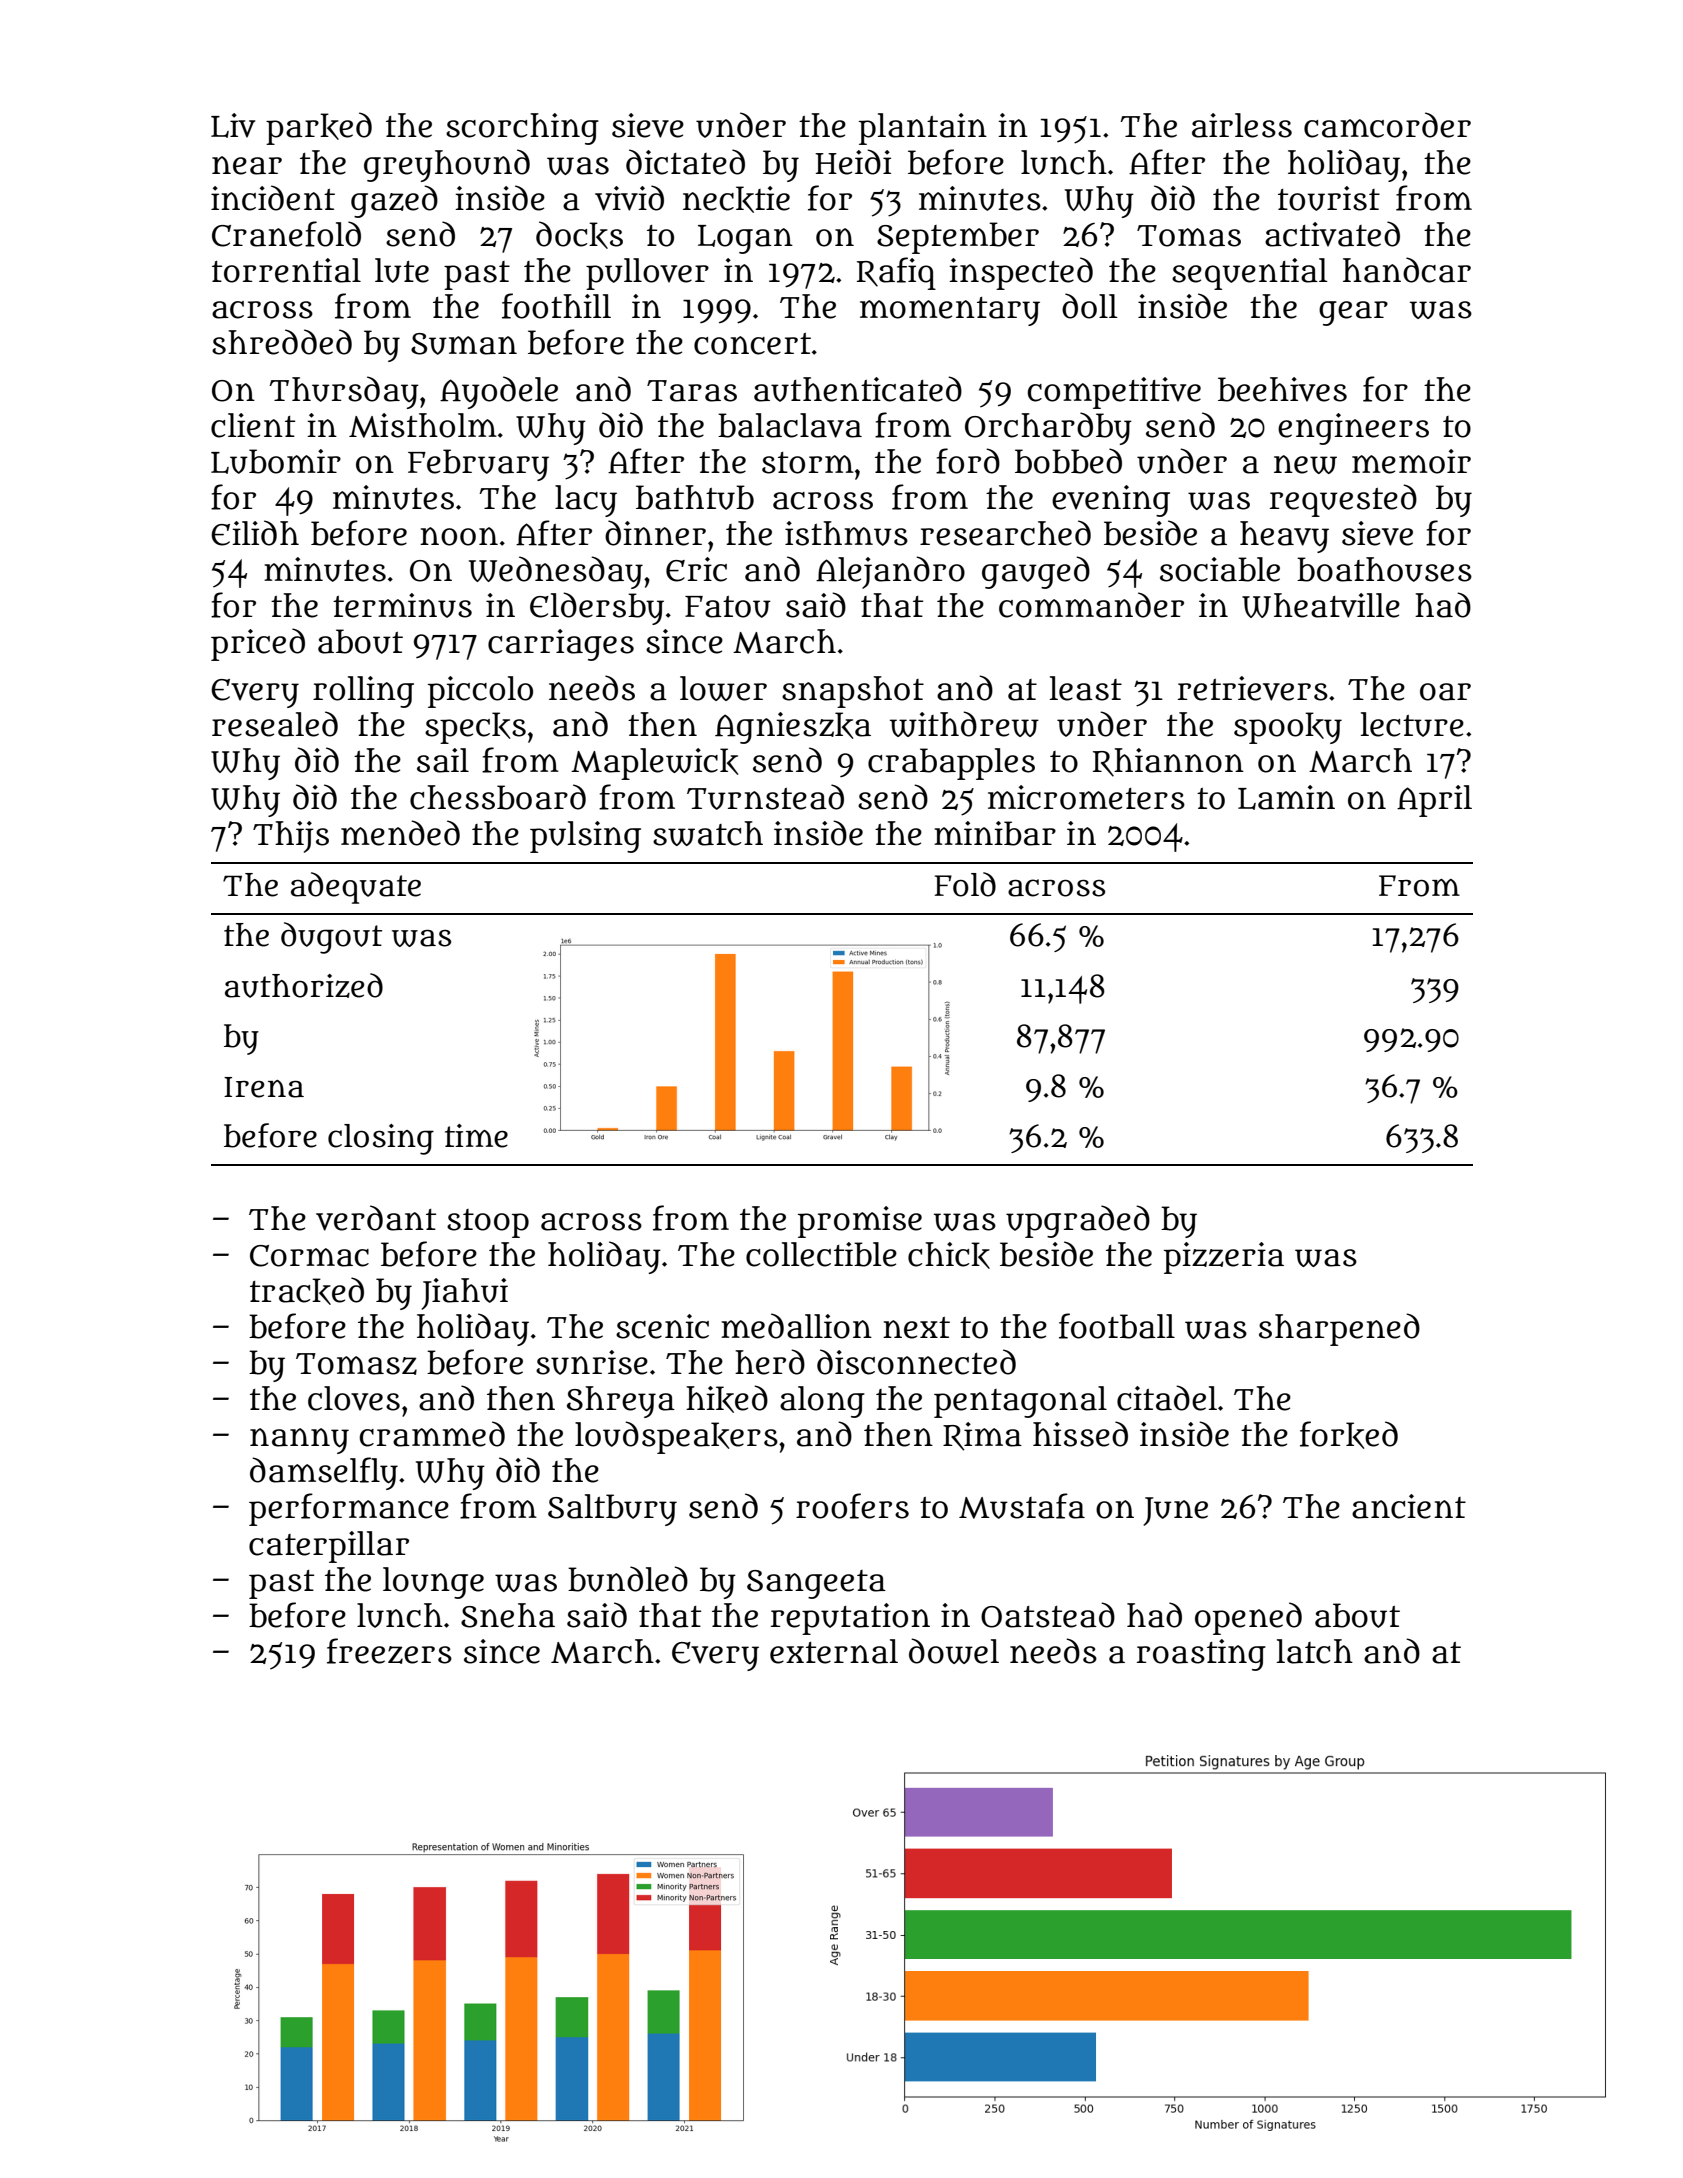 The height and width of the screenshot is (2178, 1683). Describe the element at coordinates (1387, 125) in the screenshot. I see `camcorder` at that location.
